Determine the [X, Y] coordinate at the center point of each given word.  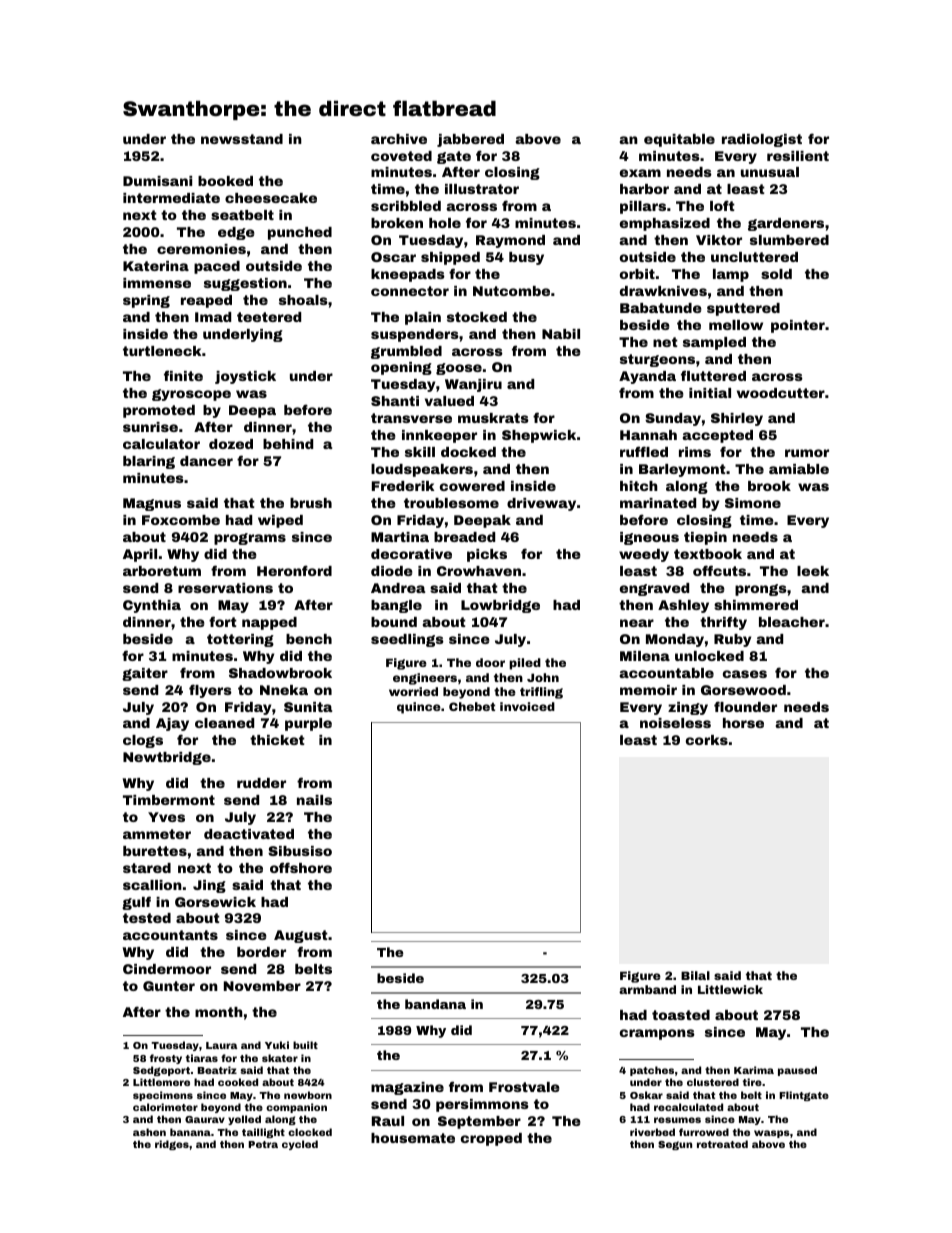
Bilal [695, 975]
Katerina [156, 266]
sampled [714, 343]
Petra [263, 1144]
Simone [753, 503]
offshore [301, 867]
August [301, 936]
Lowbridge [500, 606]
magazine [407, 1088]
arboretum [162, 571]
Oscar [393, 257]
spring [146, 301]
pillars [643, 207]
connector [410, 291]
